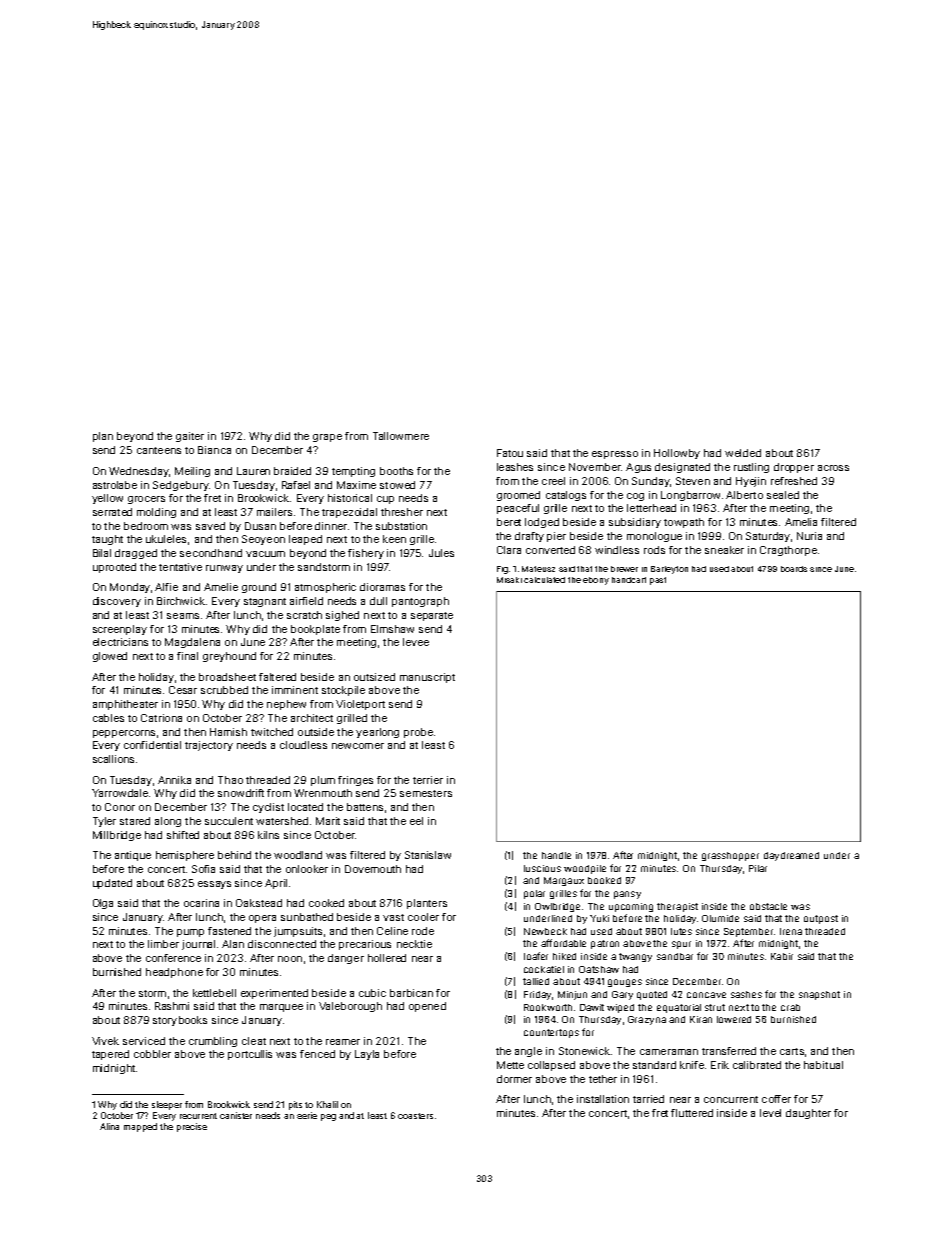 Image resolution: width=952 pixels, height=1233 pixels. I want to click on probe, so click(418, 733).
